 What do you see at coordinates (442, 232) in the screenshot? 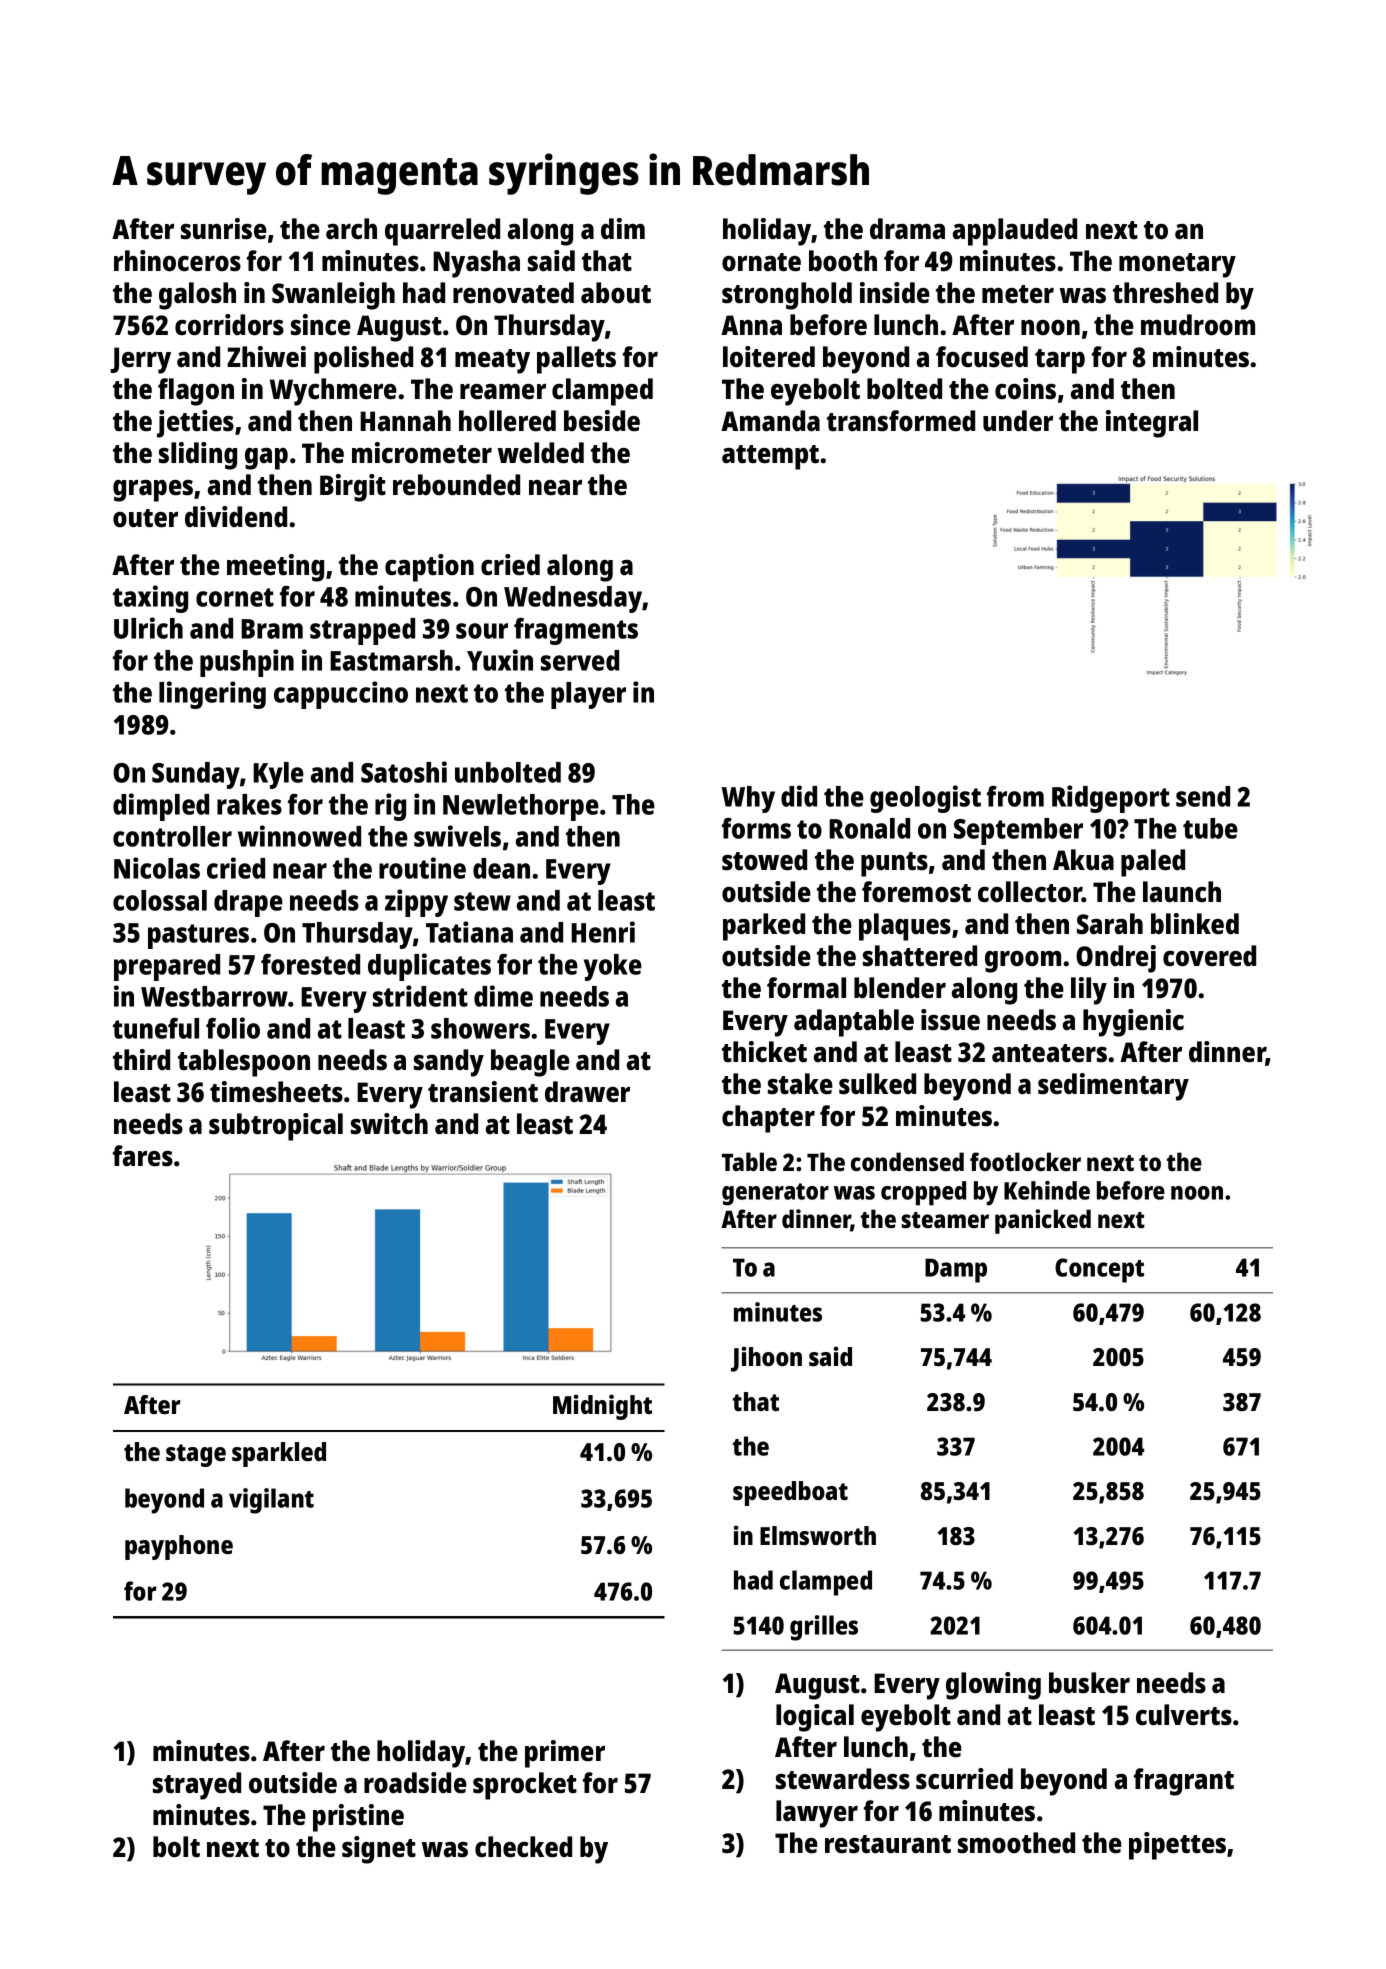
I see `quarreled` at bounding box center [442, 232].
